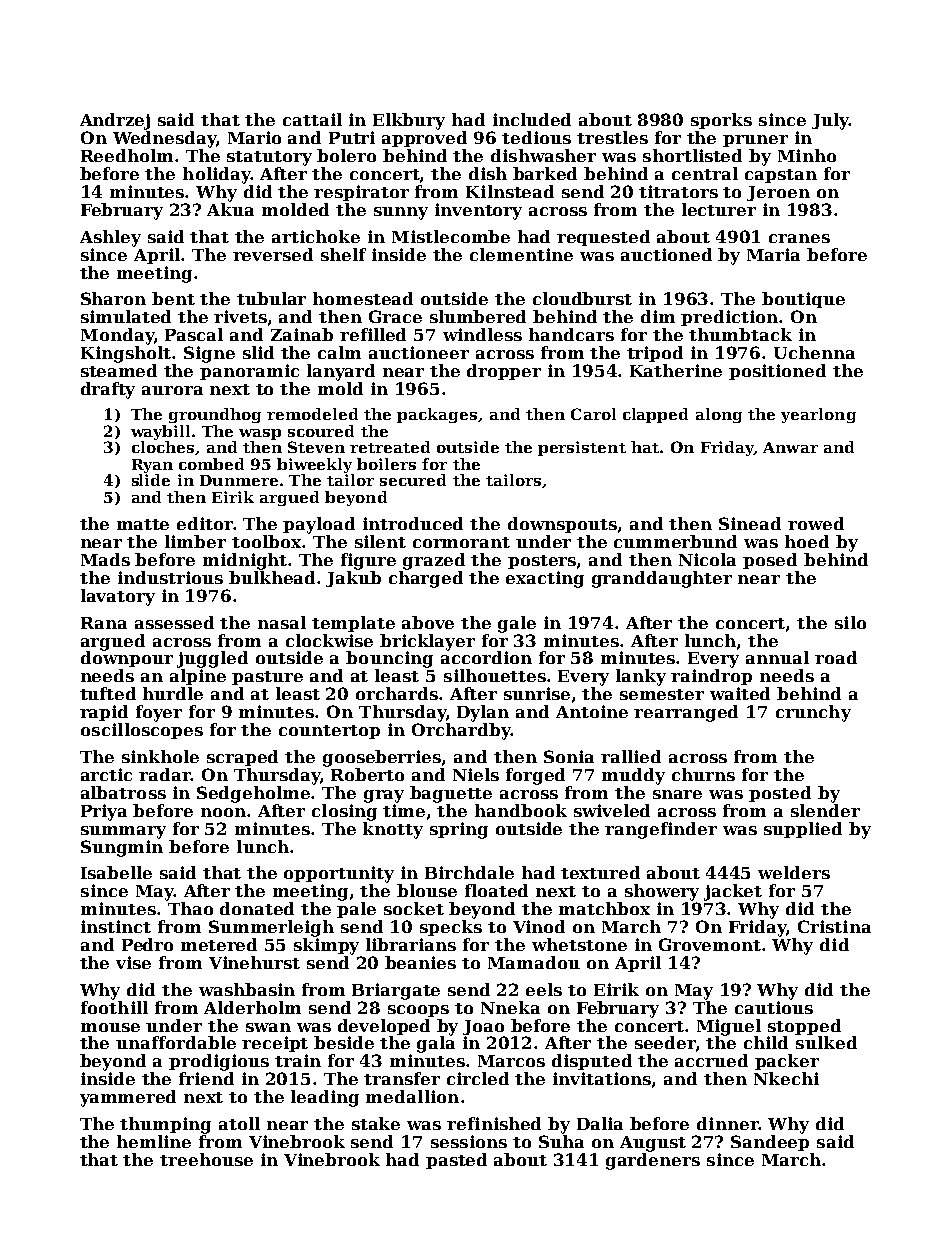  I want to click on inventory, so click(478, 211).
